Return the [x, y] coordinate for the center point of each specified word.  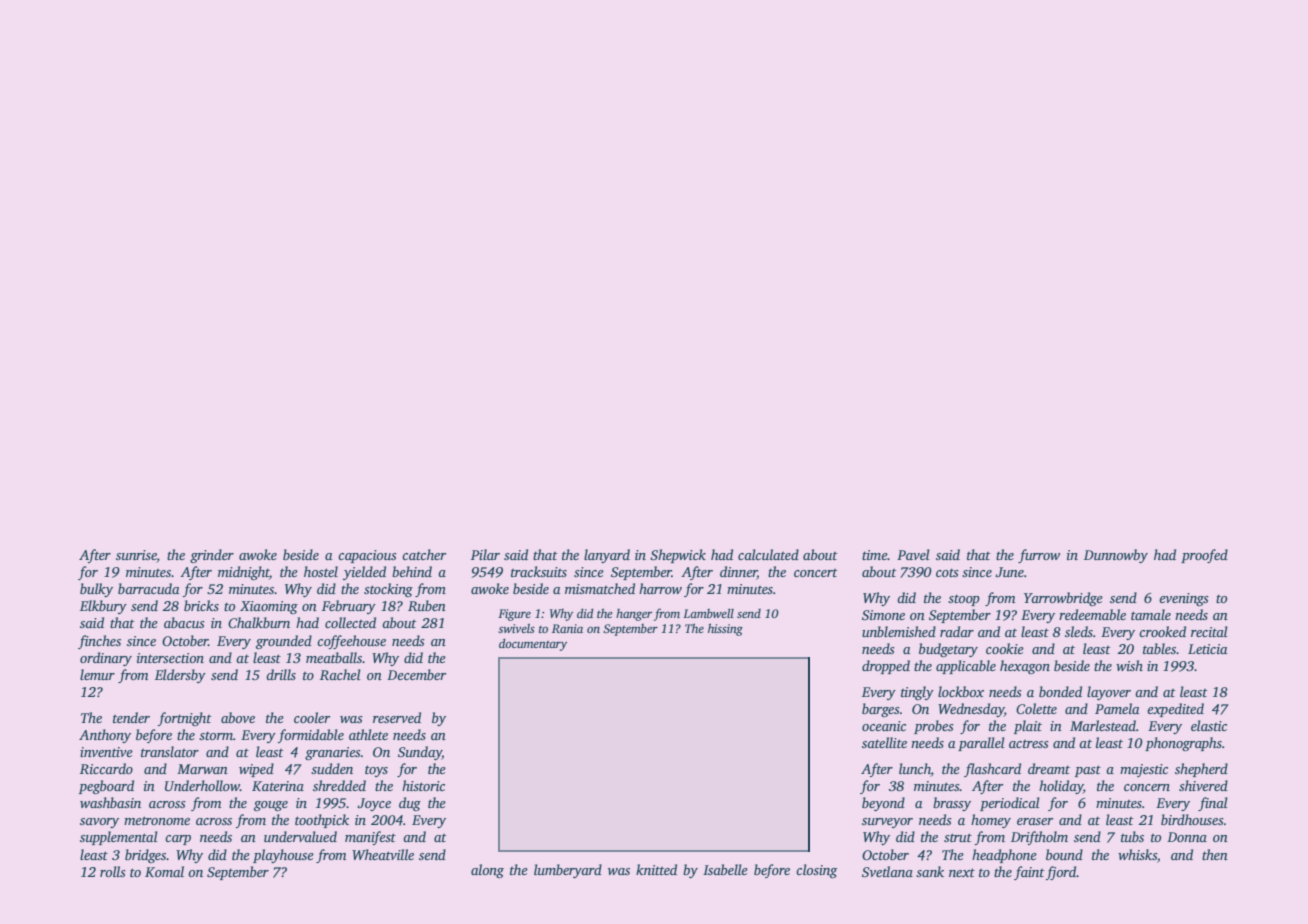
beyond [883, 804]
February [349, 607]
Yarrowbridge [1063, 599]
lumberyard [568, 871]
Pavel [913, 554]
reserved [397, 717]
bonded [1060, 691]
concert [816, 573]
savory [99, 823]
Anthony [105, 736]
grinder [212, 556]
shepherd [1201, 770]
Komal [164, 871]
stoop [964, 600]
